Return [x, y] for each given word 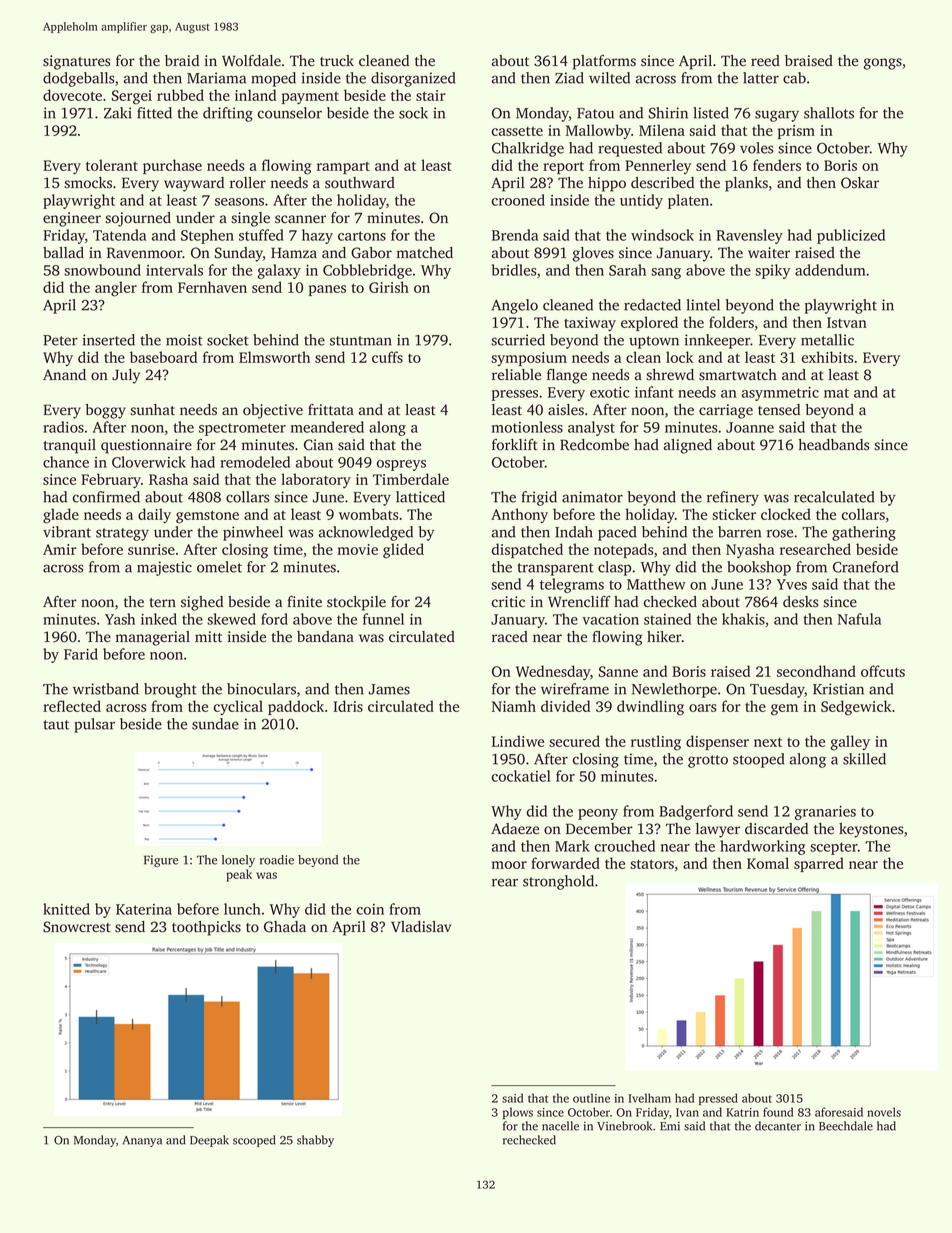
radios [63, 427]
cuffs [387, 357]
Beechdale [846, 1126]
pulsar [94, 725]
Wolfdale [251, 61]
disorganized [413, 79]
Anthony [519, 515]
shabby [315, 1141]
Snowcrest [77, 927]
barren [739, 532]
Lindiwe [518, 741]
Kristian [838, 689]
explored [649, 323]
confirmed [106, 497]
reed [765, 60]
